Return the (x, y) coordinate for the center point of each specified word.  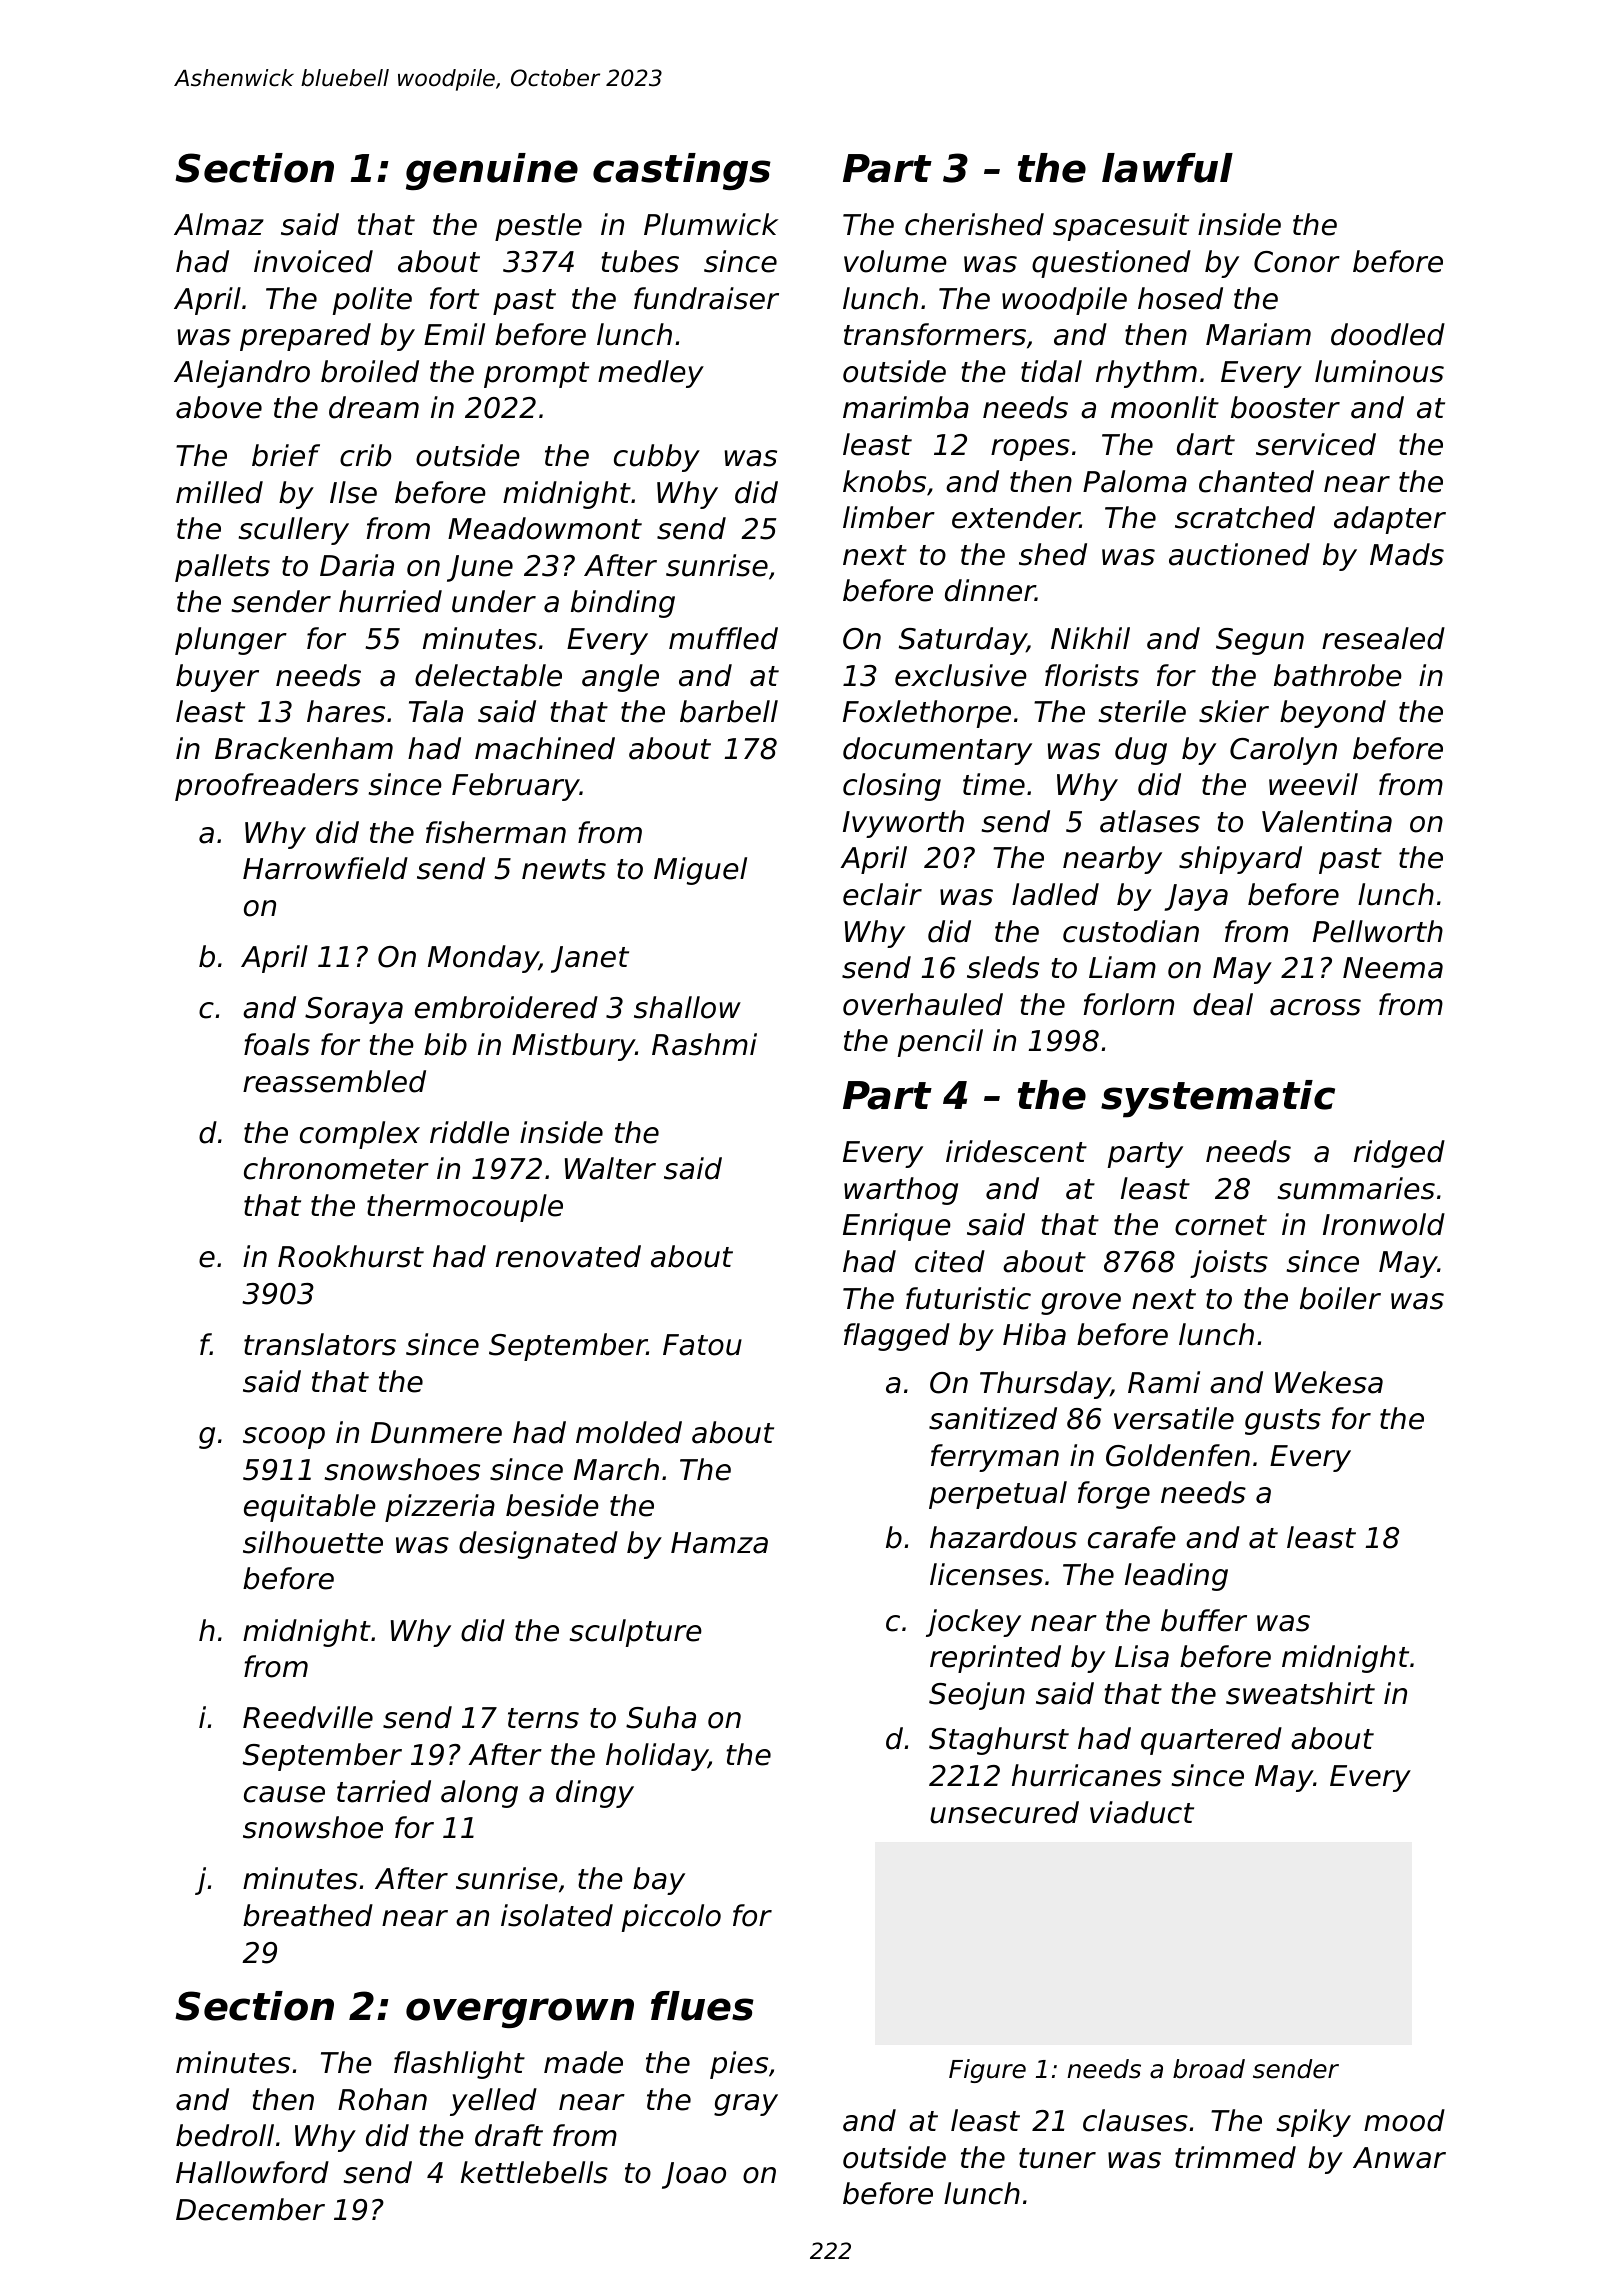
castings (682, 171)
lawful (1167, 168)
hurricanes (1087, 1775)
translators (320, 1344)
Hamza (719, 1543)
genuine (492, 171)
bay (659, 1881)
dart (1206, 444)
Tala (436, 711)
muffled (723, 638)
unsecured (1004, 1812)
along (479, 1794)
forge (1114, 1495)
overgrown (520, 2013)
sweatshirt (1300, 1693)
